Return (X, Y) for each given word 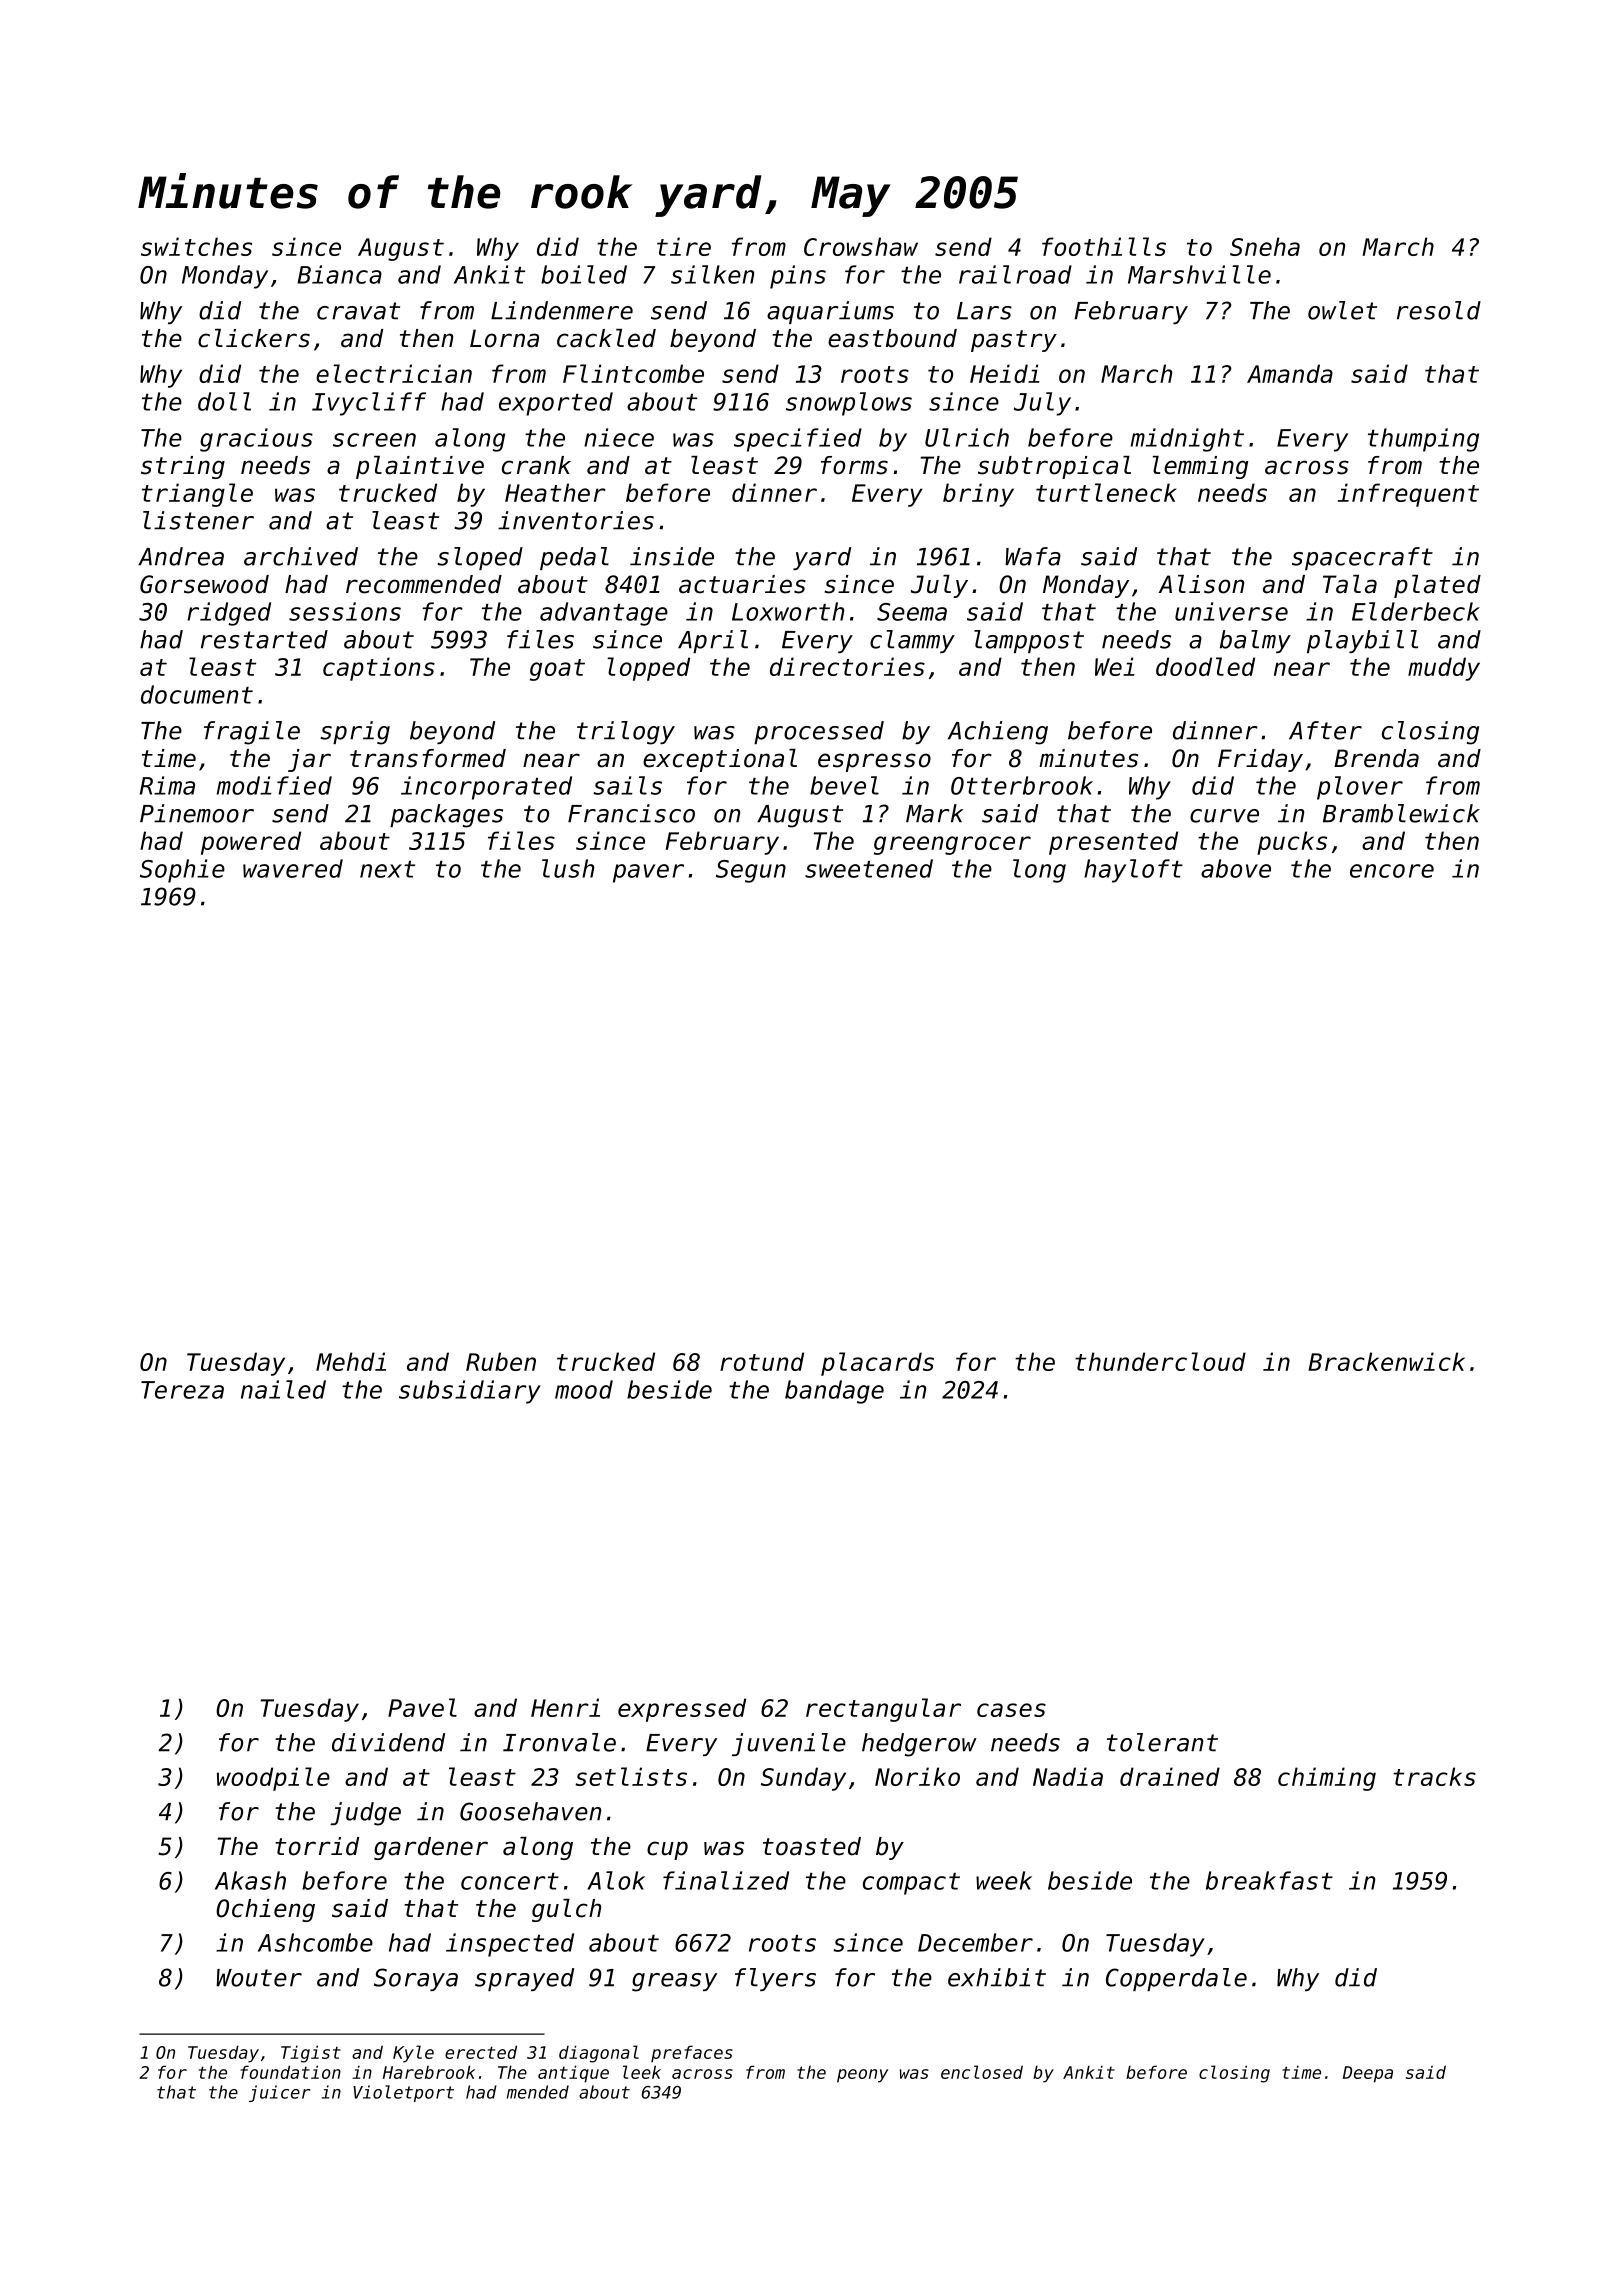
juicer (280, 2093)
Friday (1260, 760)
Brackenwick (1386, 1361)
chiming (1327, 1779)
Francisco (631, 813)
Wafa (1033, 556)
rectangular (883, 1710)
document (197, 694)
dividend (388, 1742)
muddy (1444, 669)
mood (584, 1389)
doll (224, 401)
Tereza (182, 1390)
